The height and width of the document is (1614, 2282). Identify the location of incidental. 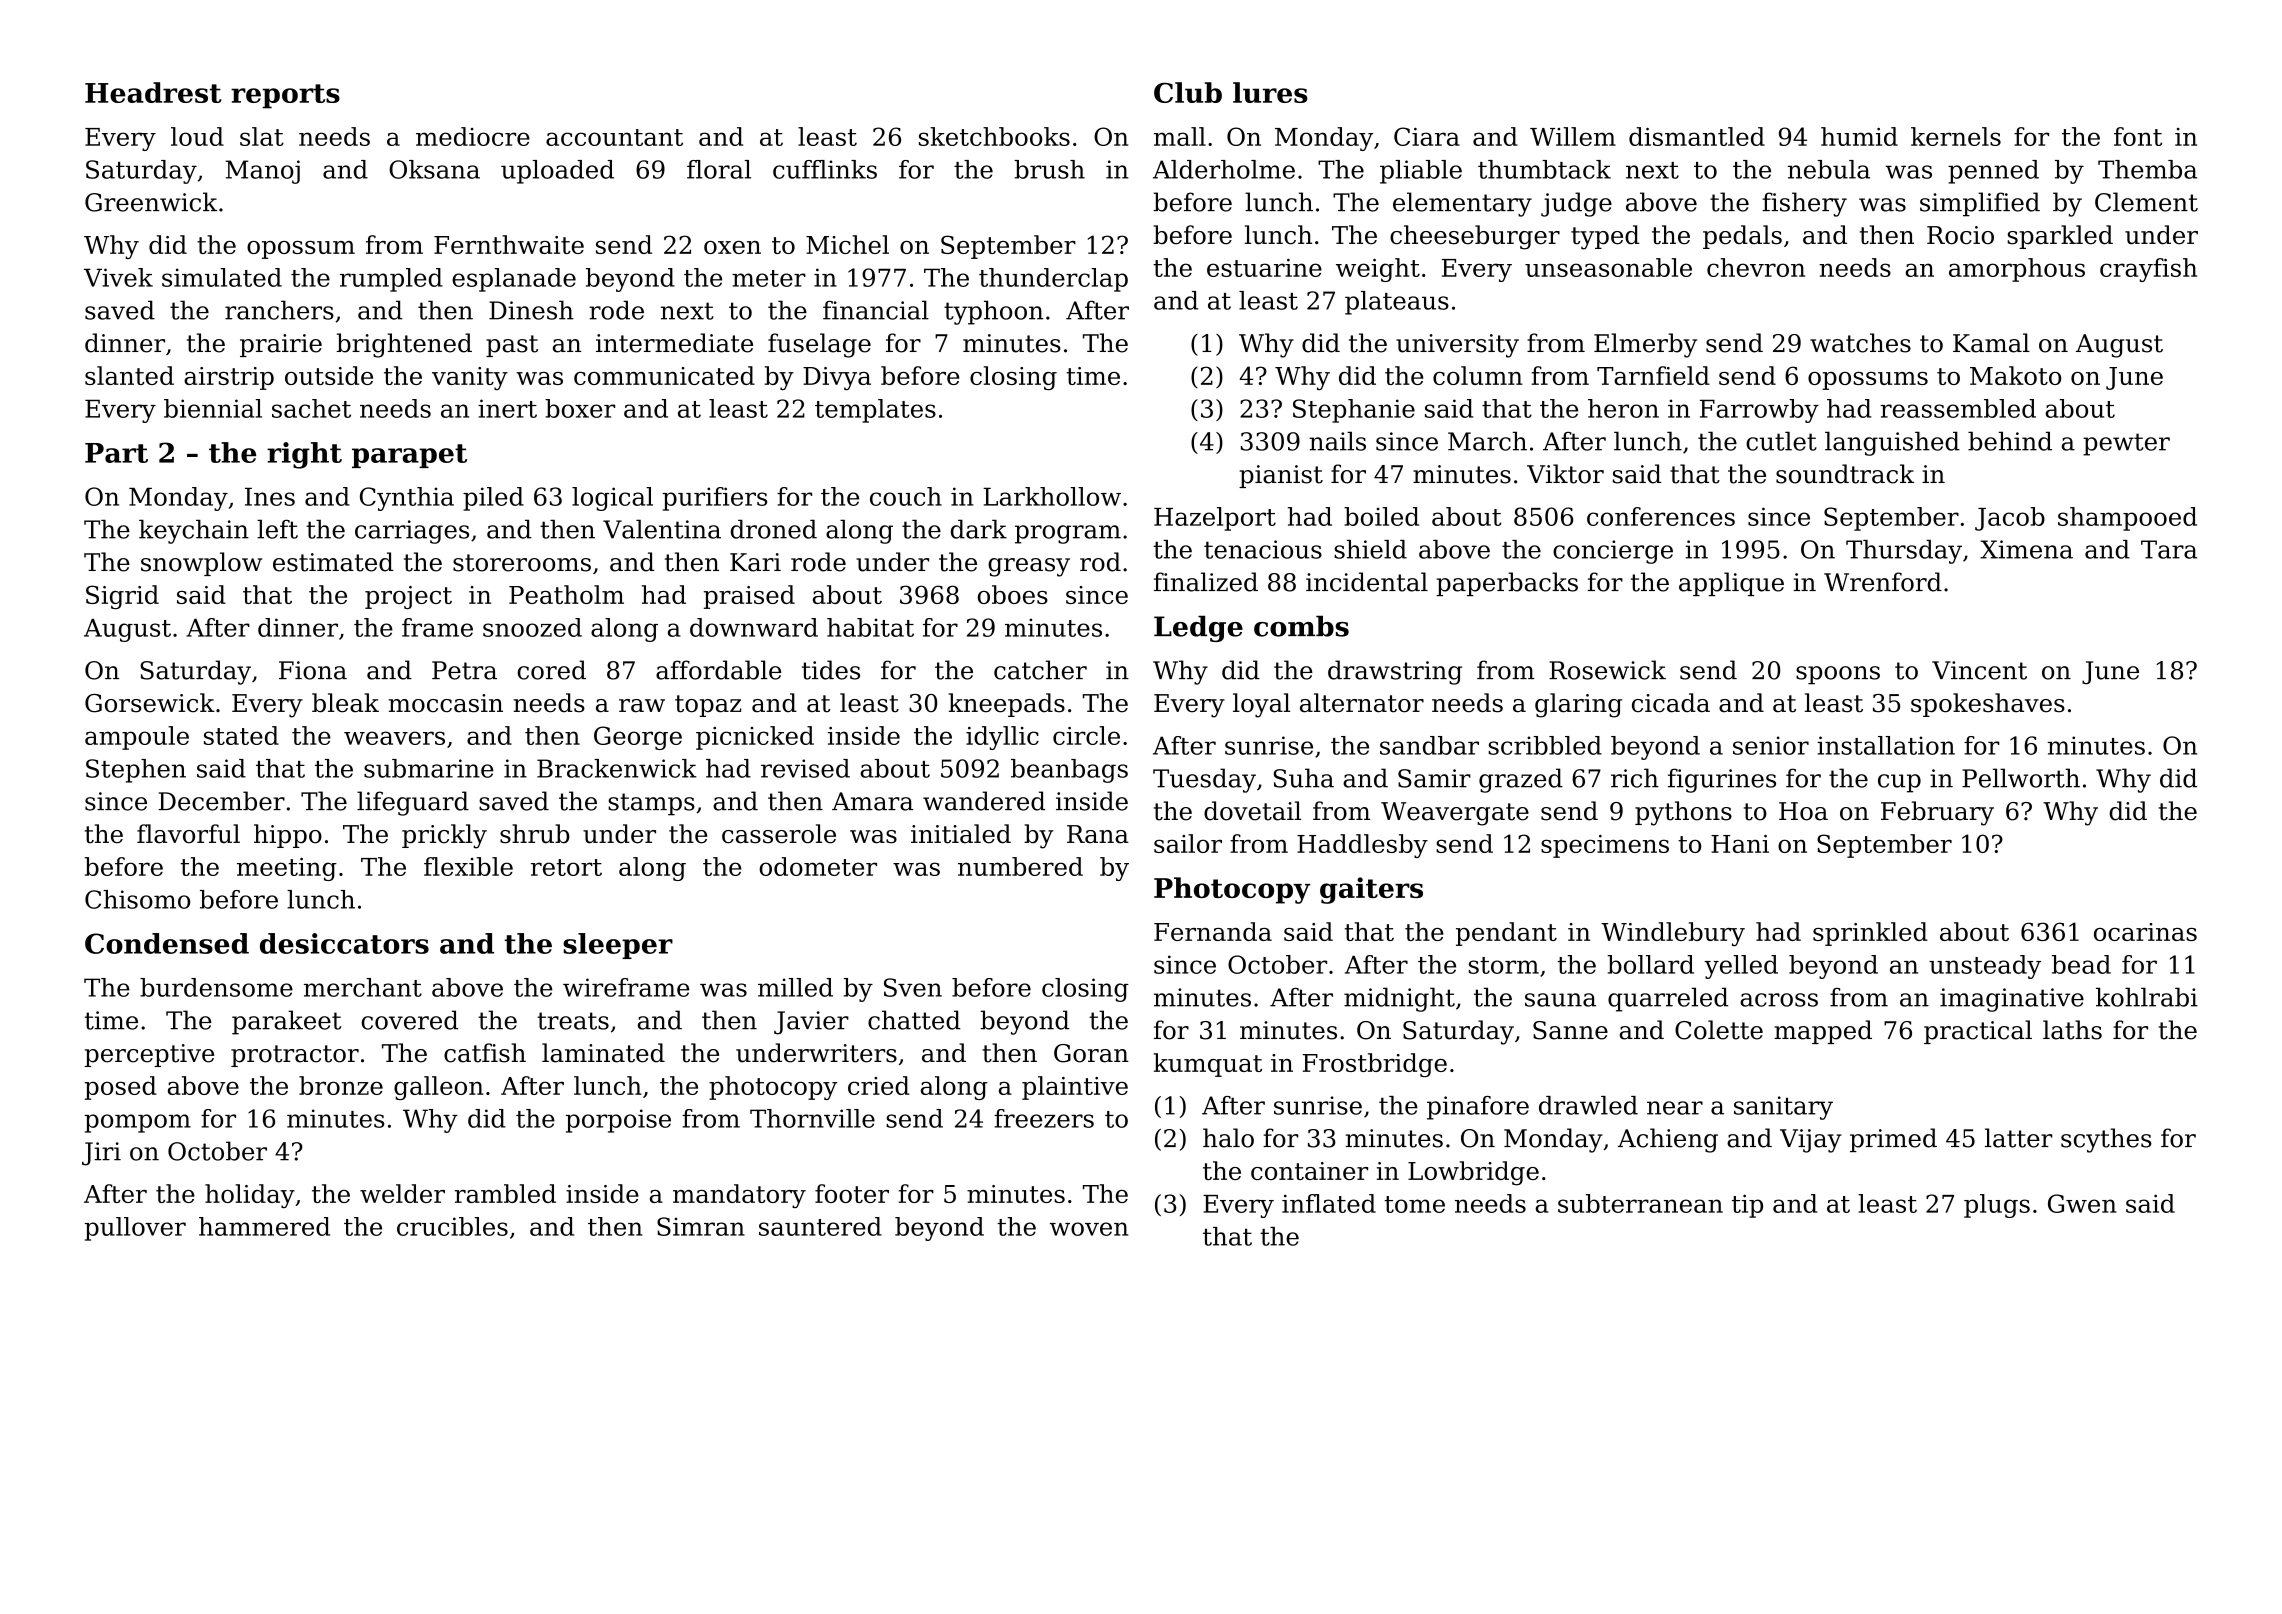
(1367, 582).
